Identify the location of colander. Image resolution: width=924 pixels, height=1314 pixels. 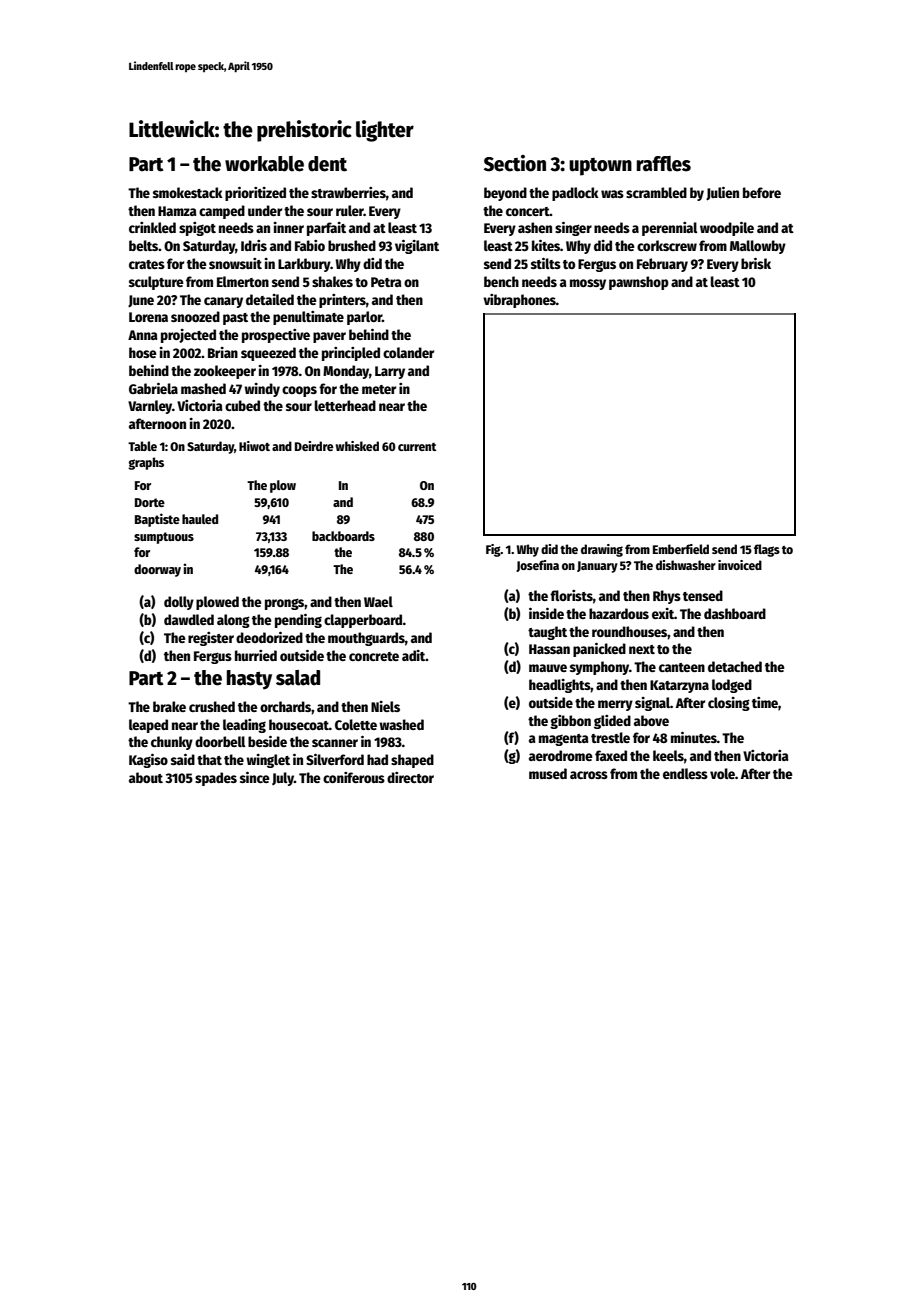
(408, 352).
